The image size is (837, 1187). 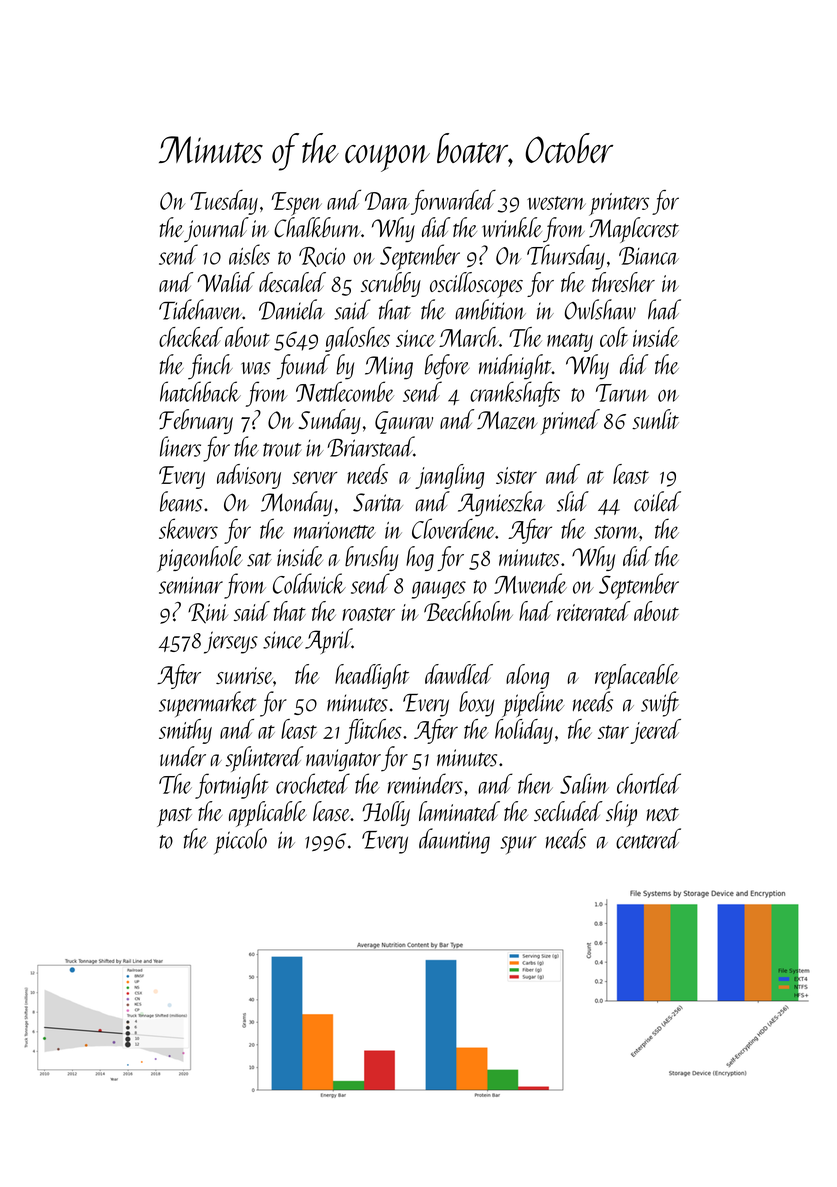 What do you see at coordinates (297, 204) in the document?
I see `Espen` at bounding box center [297, 204].
